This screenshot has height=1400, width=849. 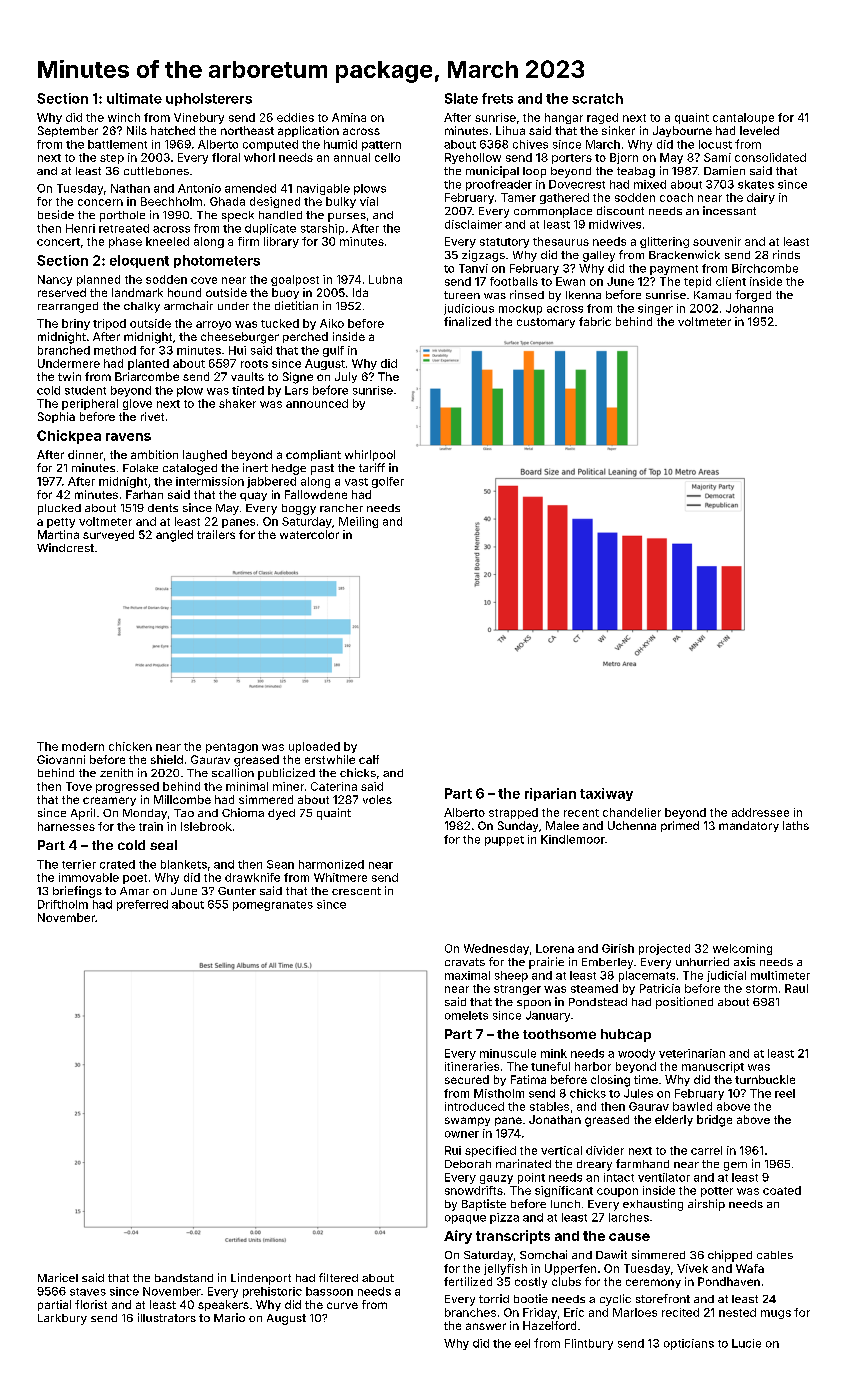 What do you see at coordinates (142, 905) in the screenshot?
I see `preferred` at bounding box center [142, 905].
